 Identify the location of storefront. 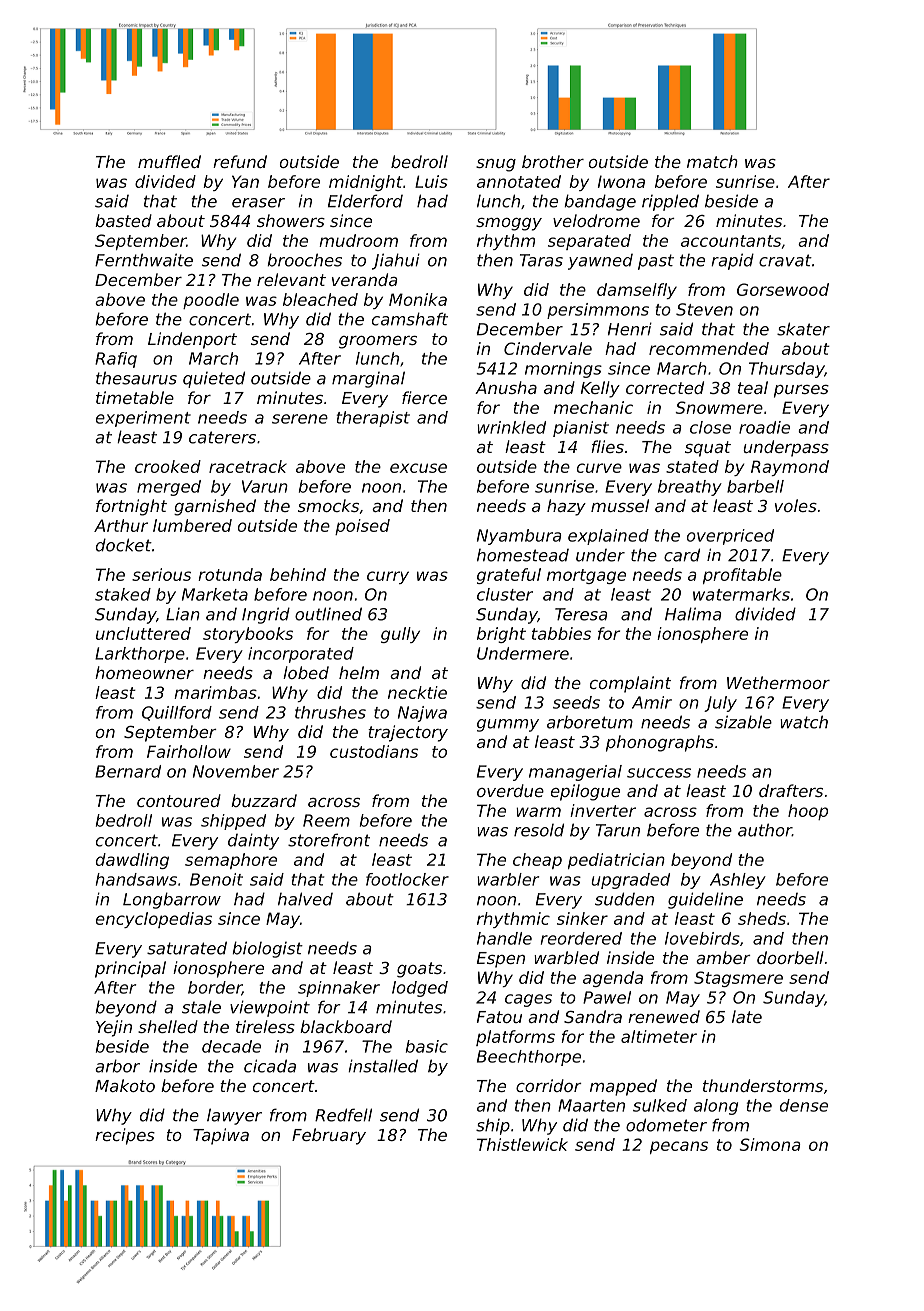
(329, 840).
